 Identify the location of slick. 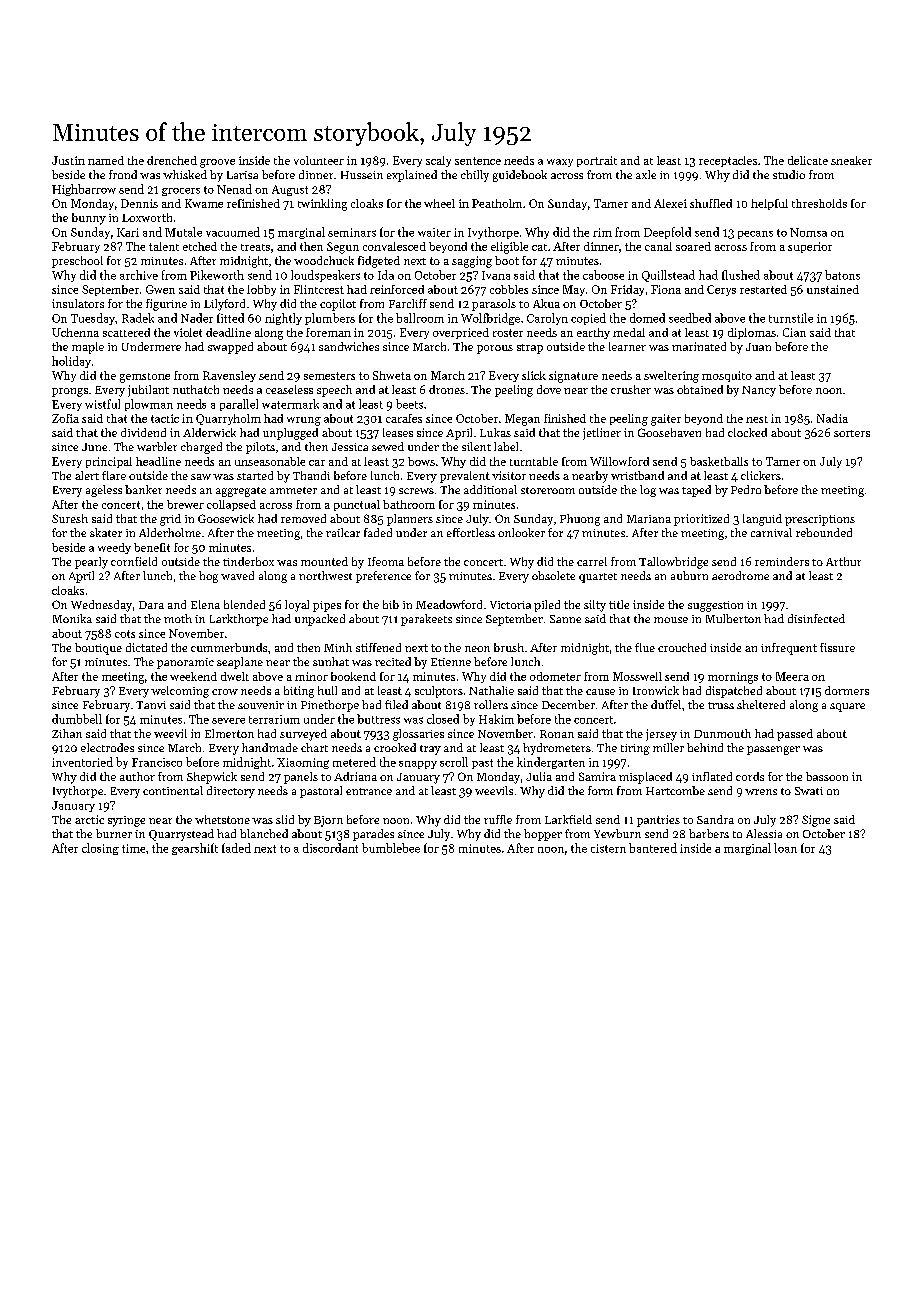
(534, 375).
